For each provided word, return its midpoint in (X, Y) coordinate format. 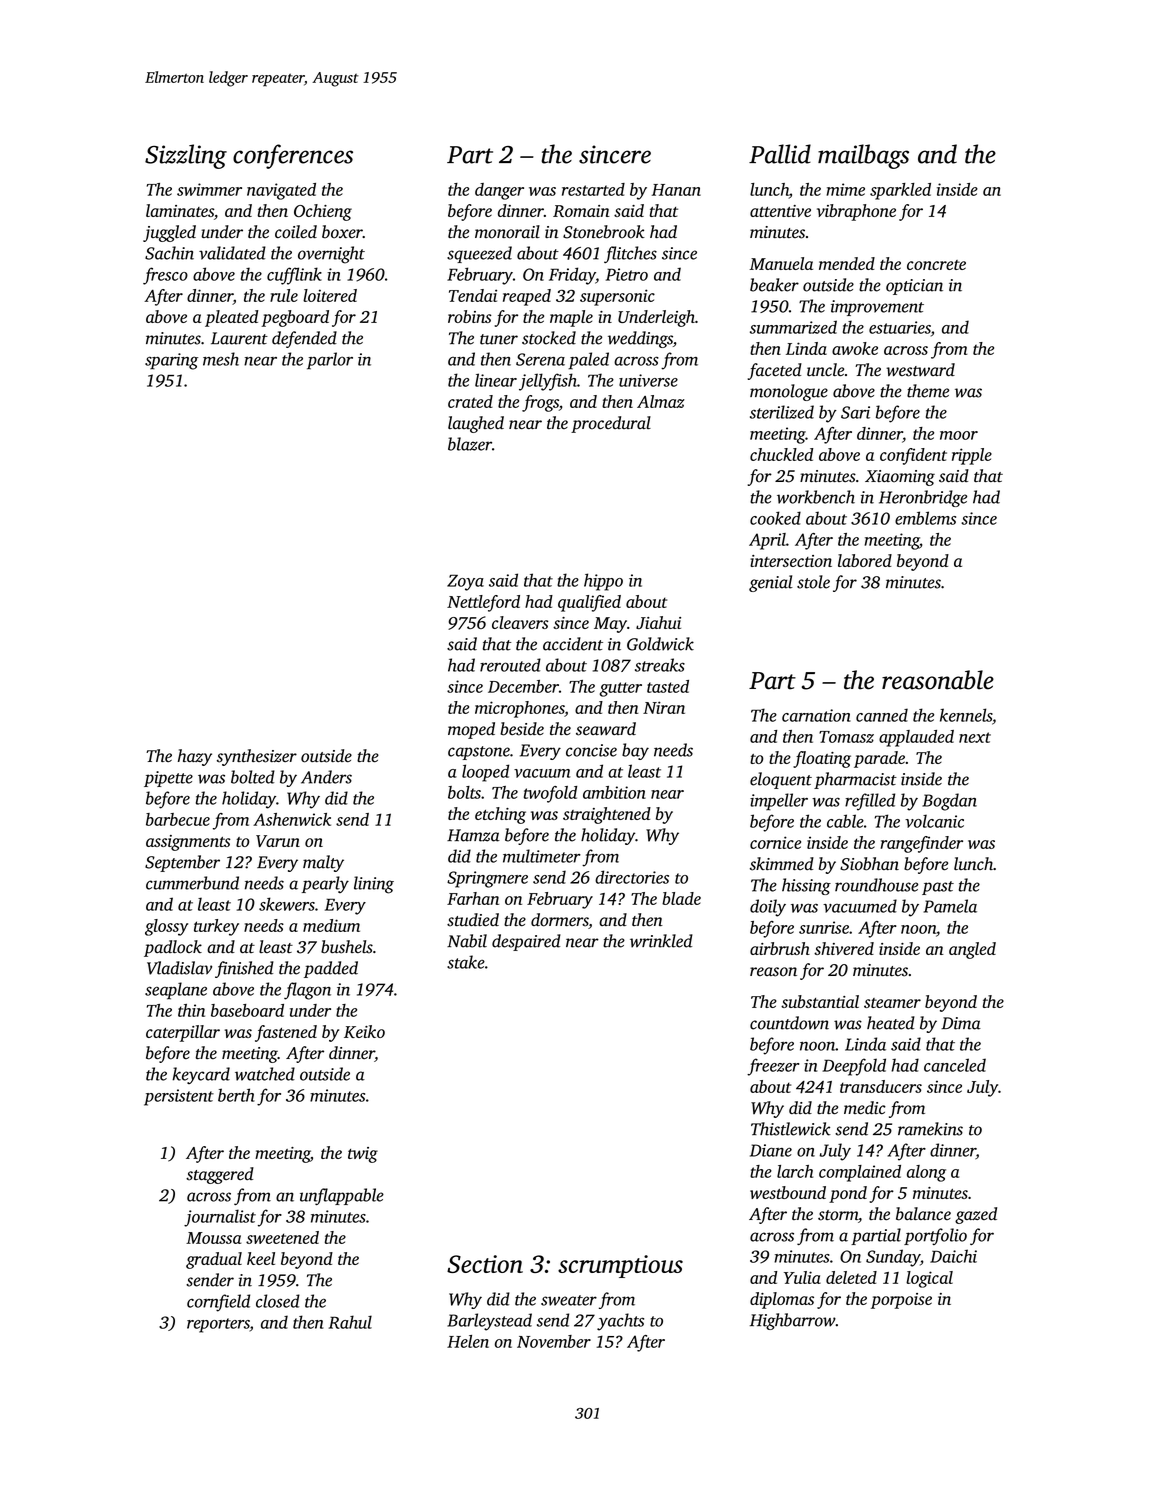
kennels (966, 715)
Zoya (465, 582)
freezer (773, 1067)
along (926, 1173)
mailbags (863, 156)
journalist (220, 1218)
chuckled (781, 454)
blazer (470, 444)
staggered (220, 1175)
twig (363, 1155)
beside (522, 729)
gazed (976, 1215)
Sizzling (186, 156)
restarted (593, 189)
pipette (168, 779)
